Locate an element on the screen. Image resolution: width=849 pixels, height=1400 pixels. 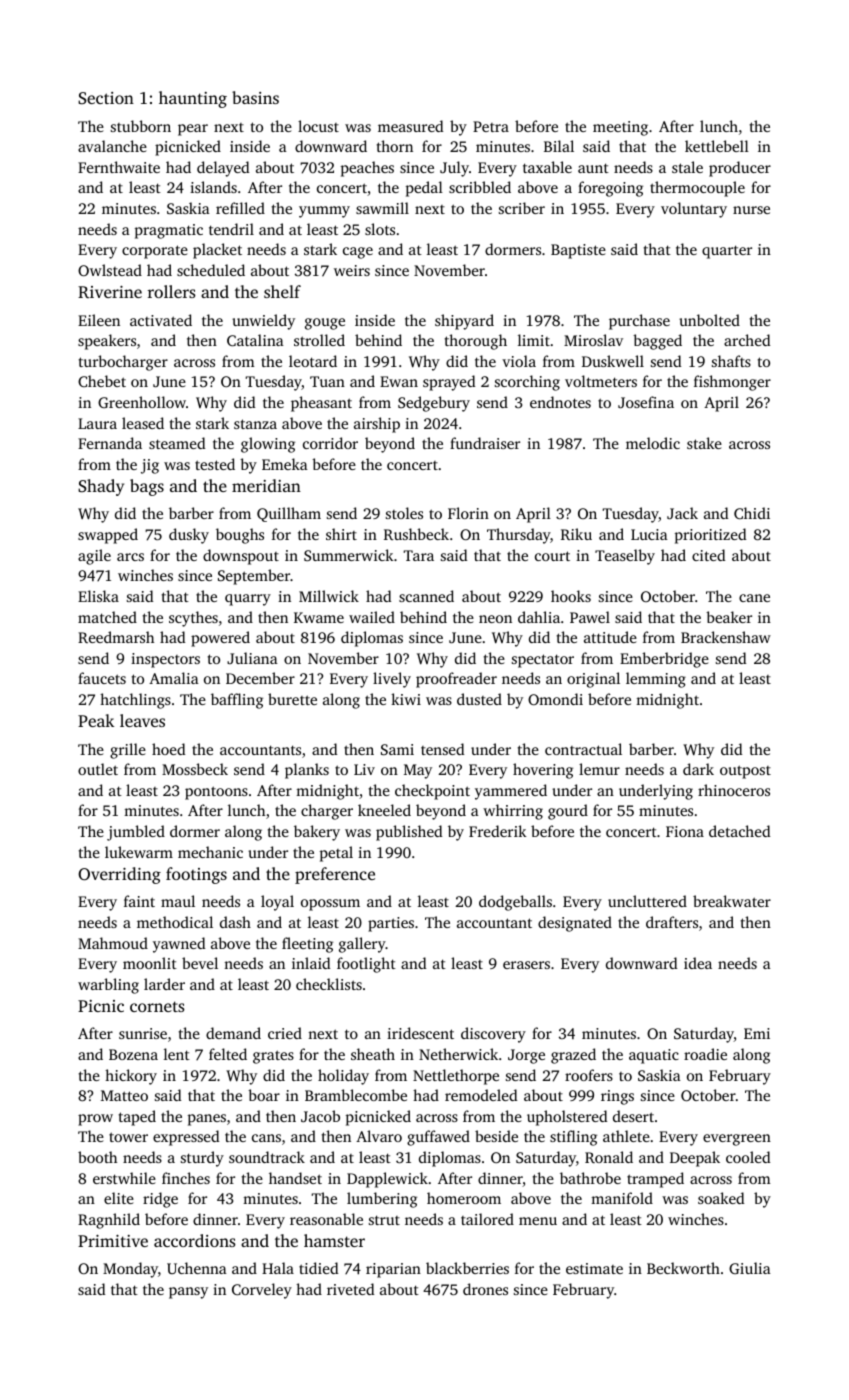
Petra is located at coordinates (491, 126).
